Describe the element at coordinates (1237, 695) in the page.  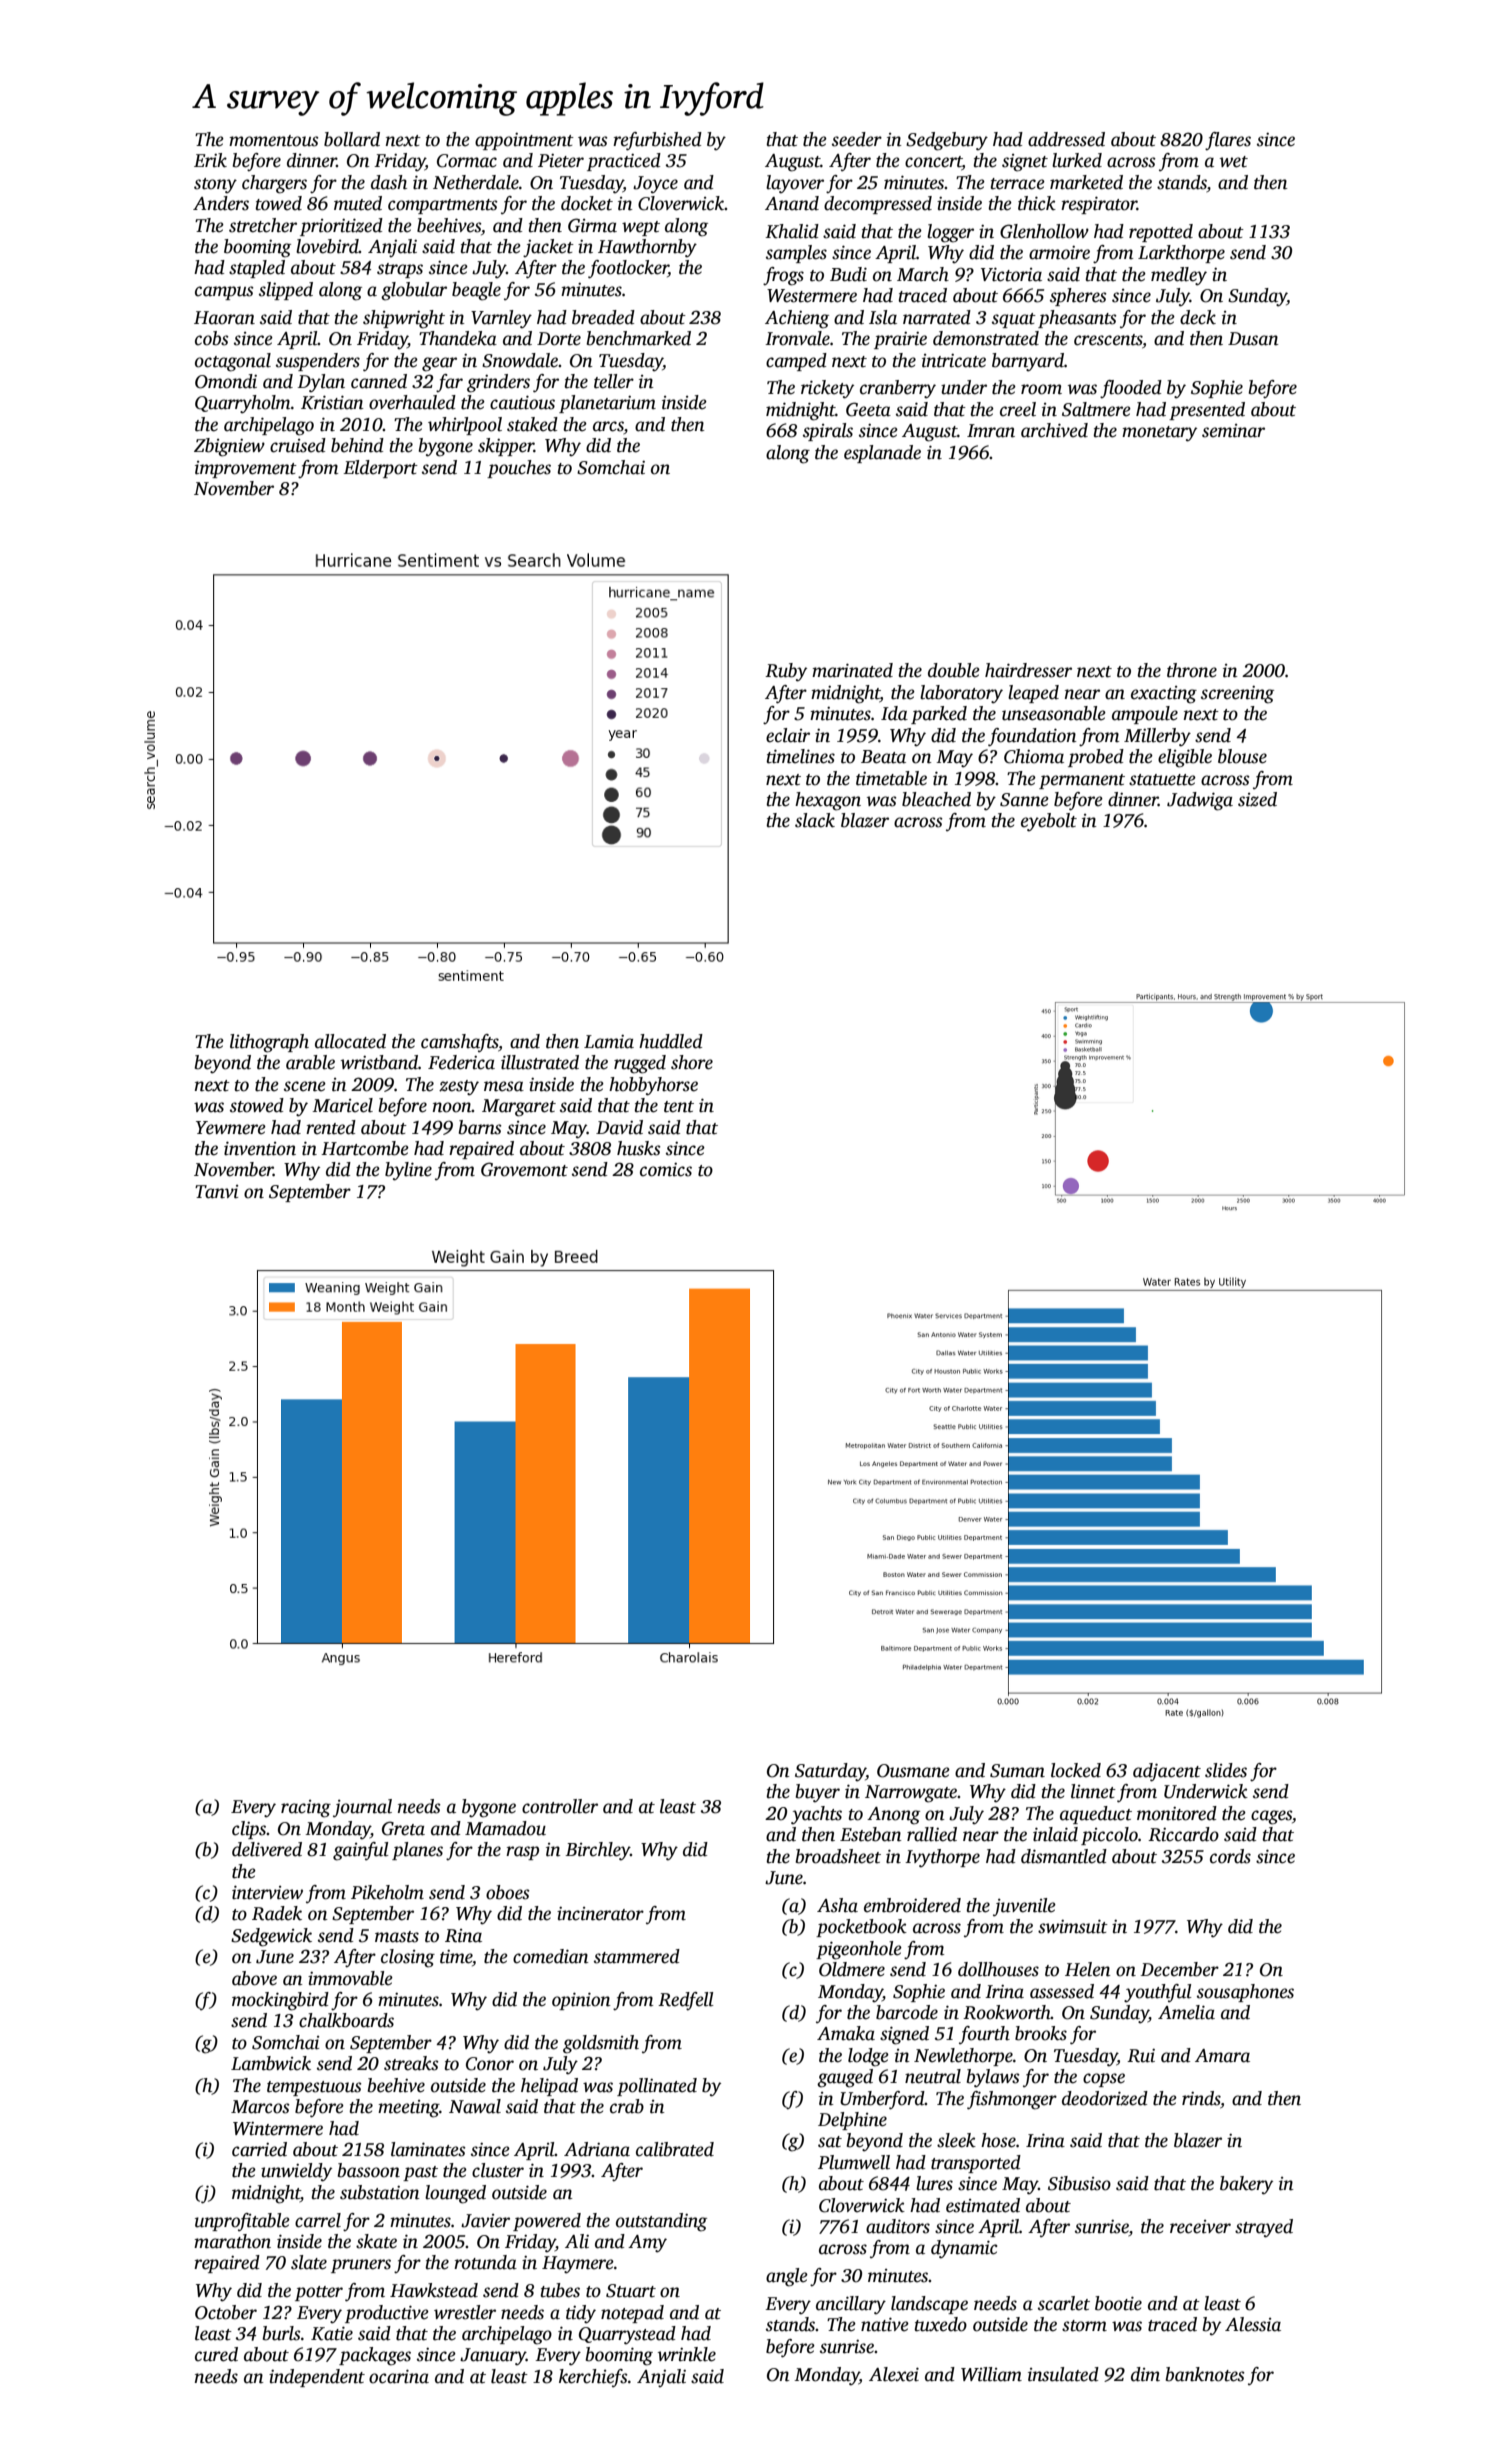
I see `screening` at that location.
